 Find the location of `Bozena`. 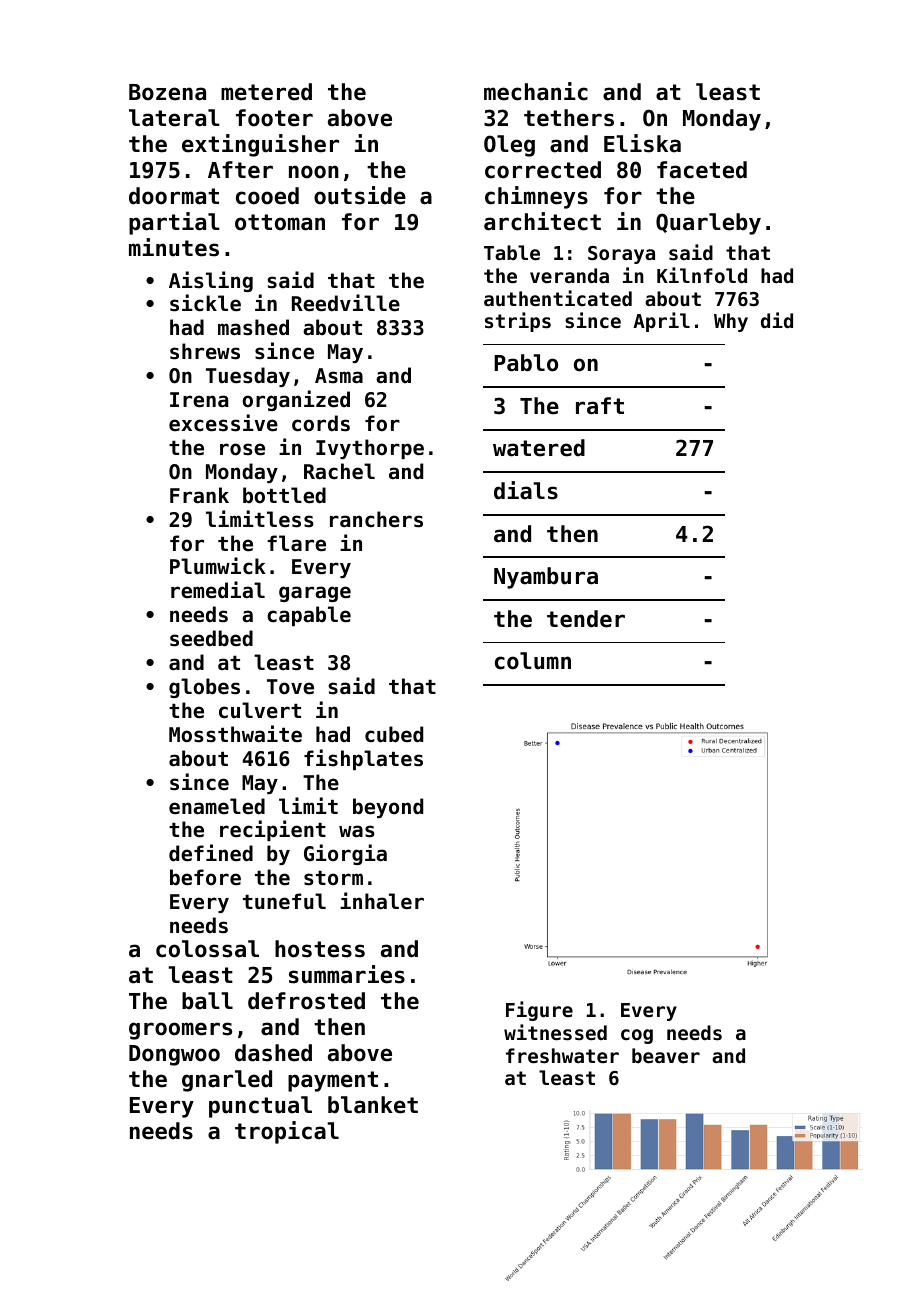

Bozena is located at coordinates (167, 92).
